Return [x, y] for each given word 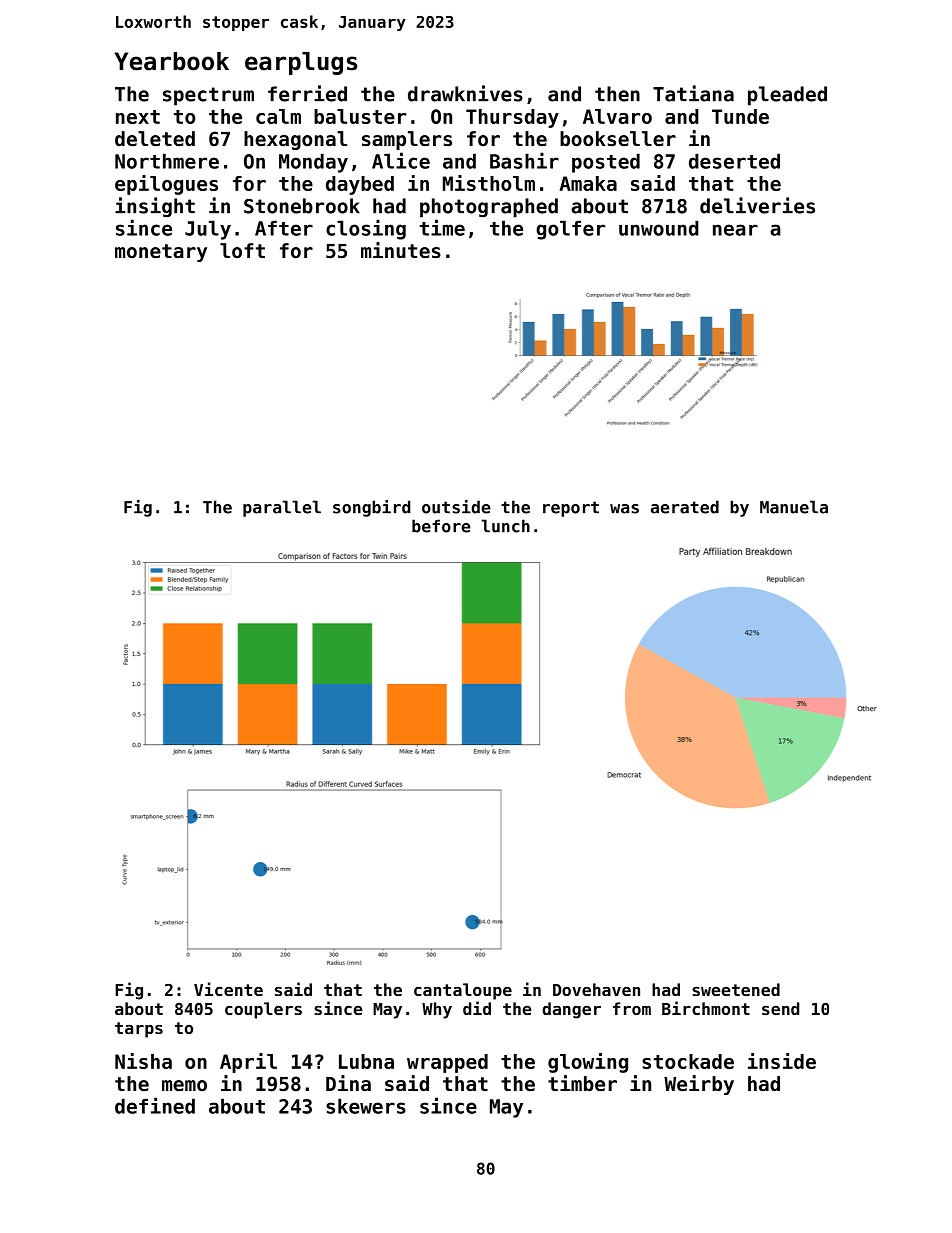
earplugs [301, 63]
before [441, 526]
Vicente [228, 989]
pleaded [787, 96]
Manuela [794, 507]
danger [571, 1010]
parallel [282, 508]
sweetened [736, 989]
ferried [307, 93]
